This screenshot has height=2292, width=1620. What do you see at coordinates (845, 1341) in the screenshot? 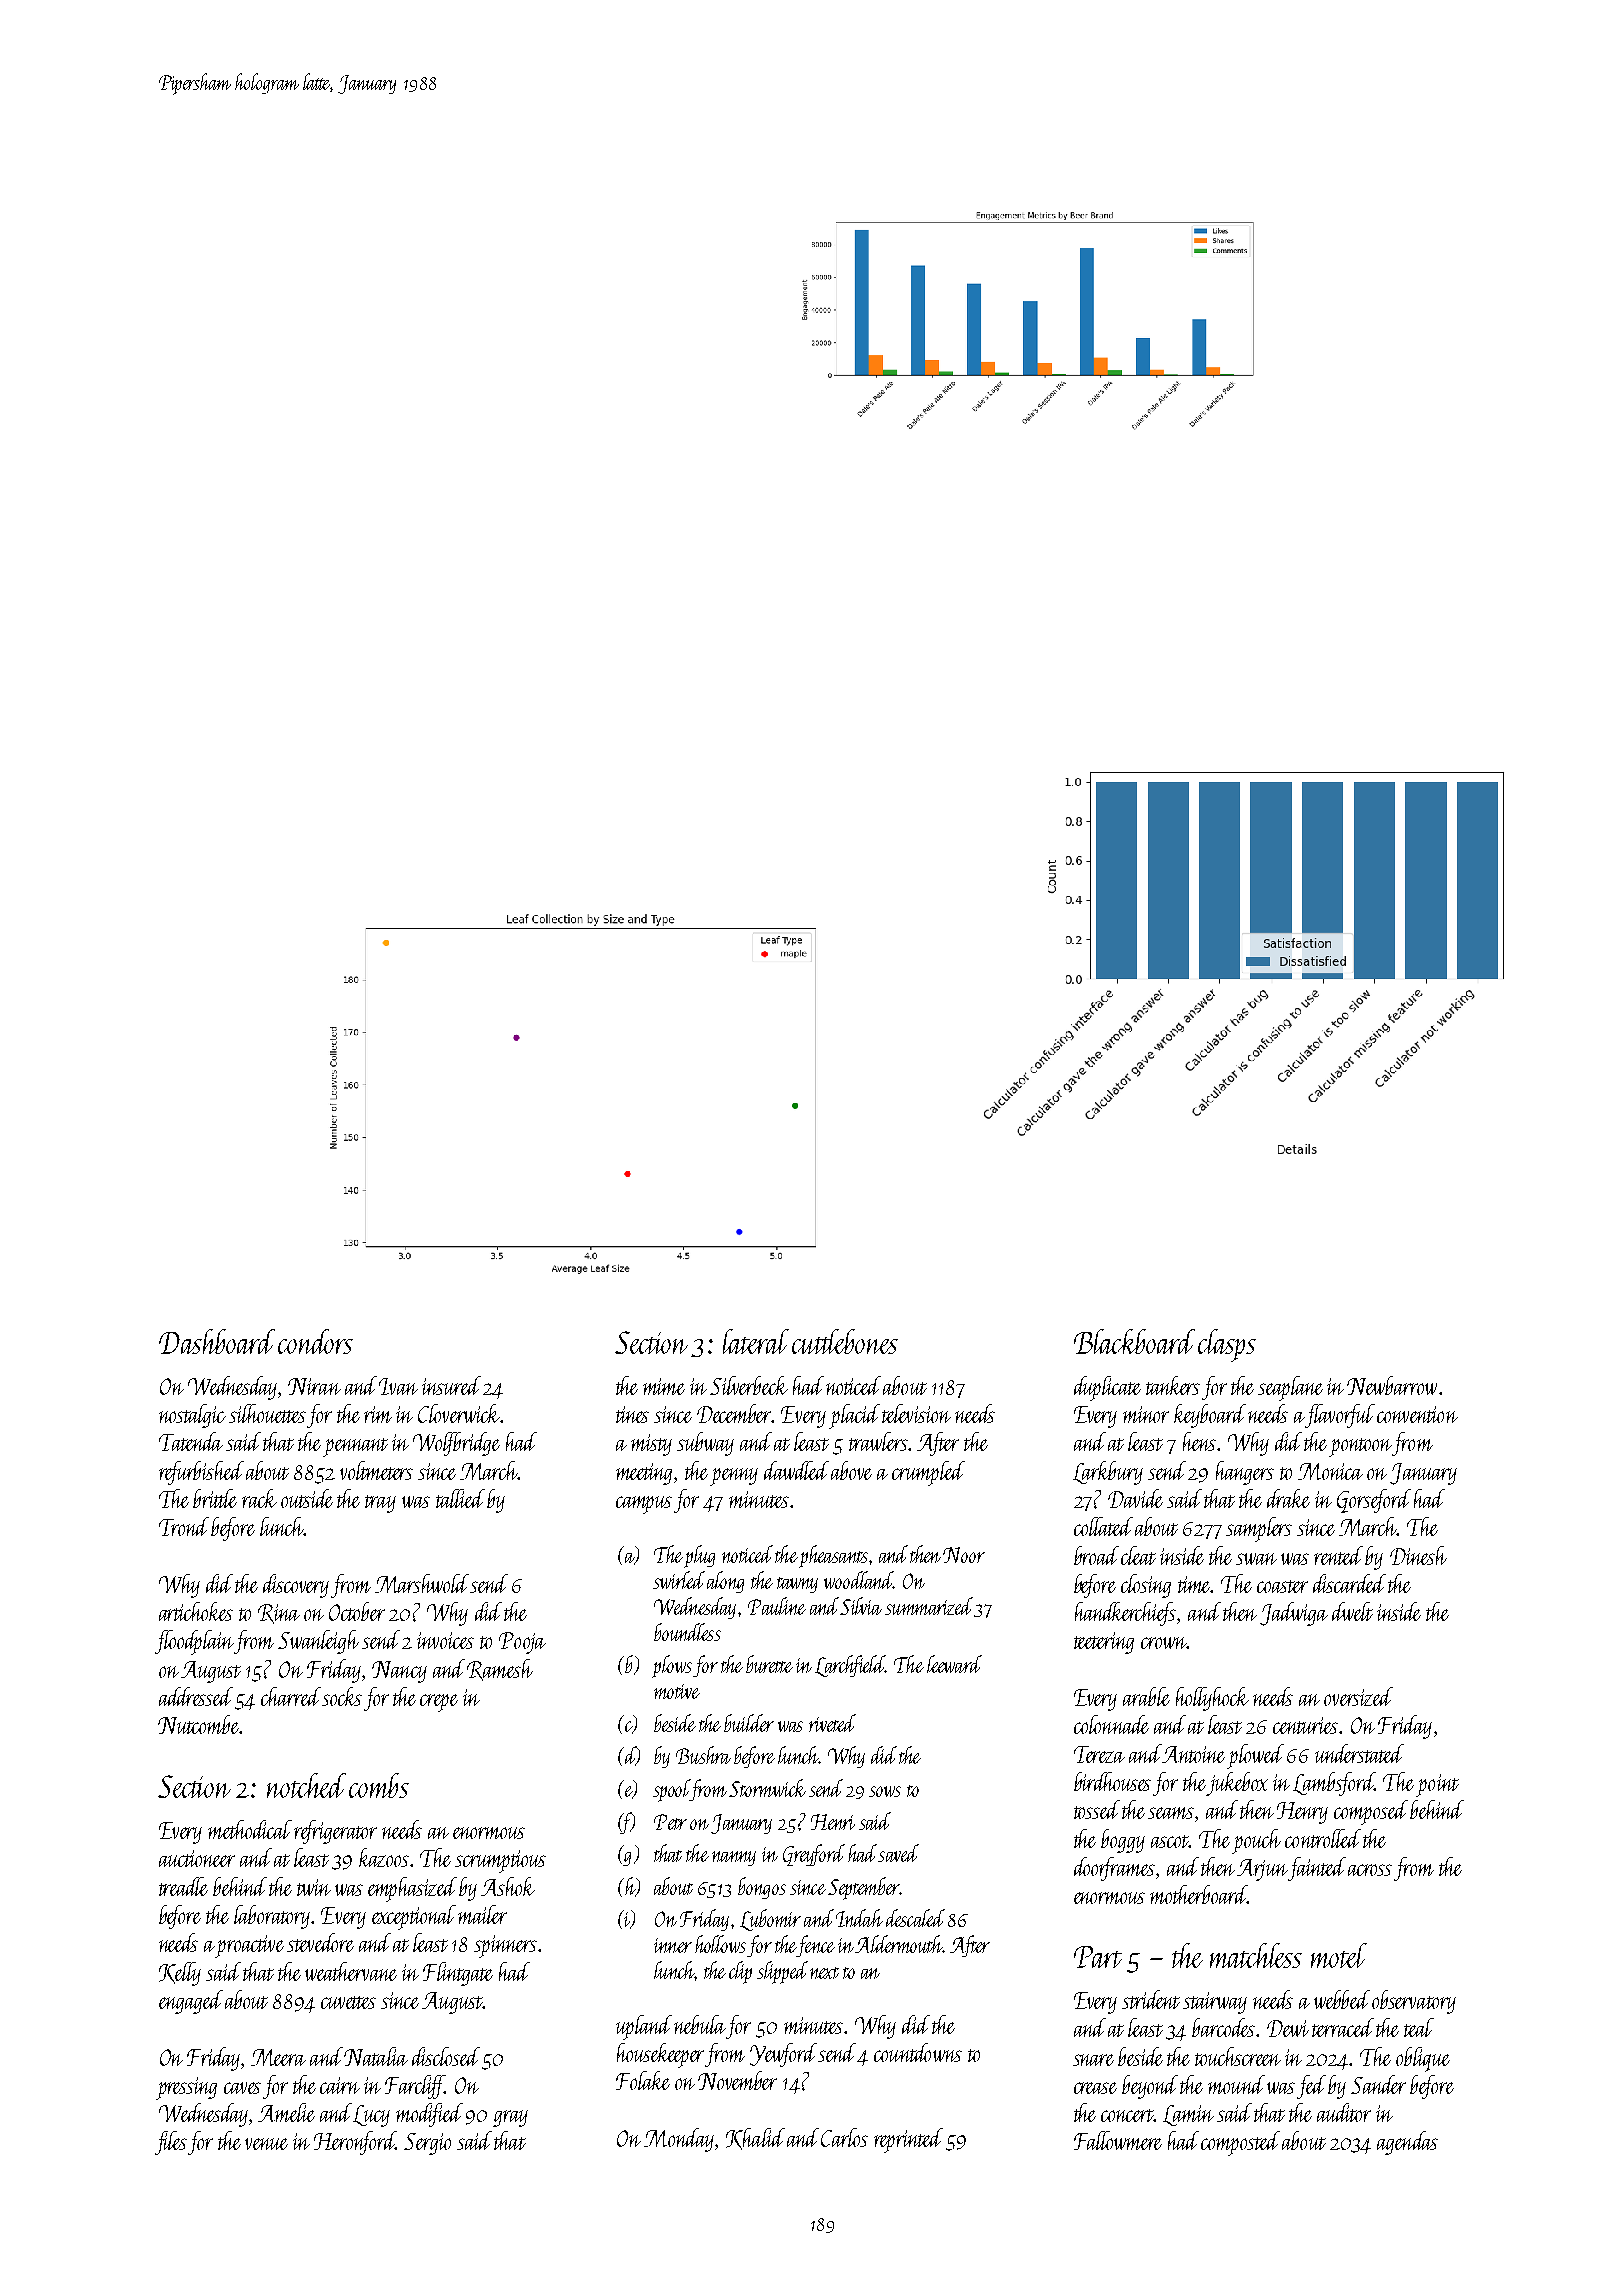
I see `cuttlebones` at bounding box center [845, 1341].
